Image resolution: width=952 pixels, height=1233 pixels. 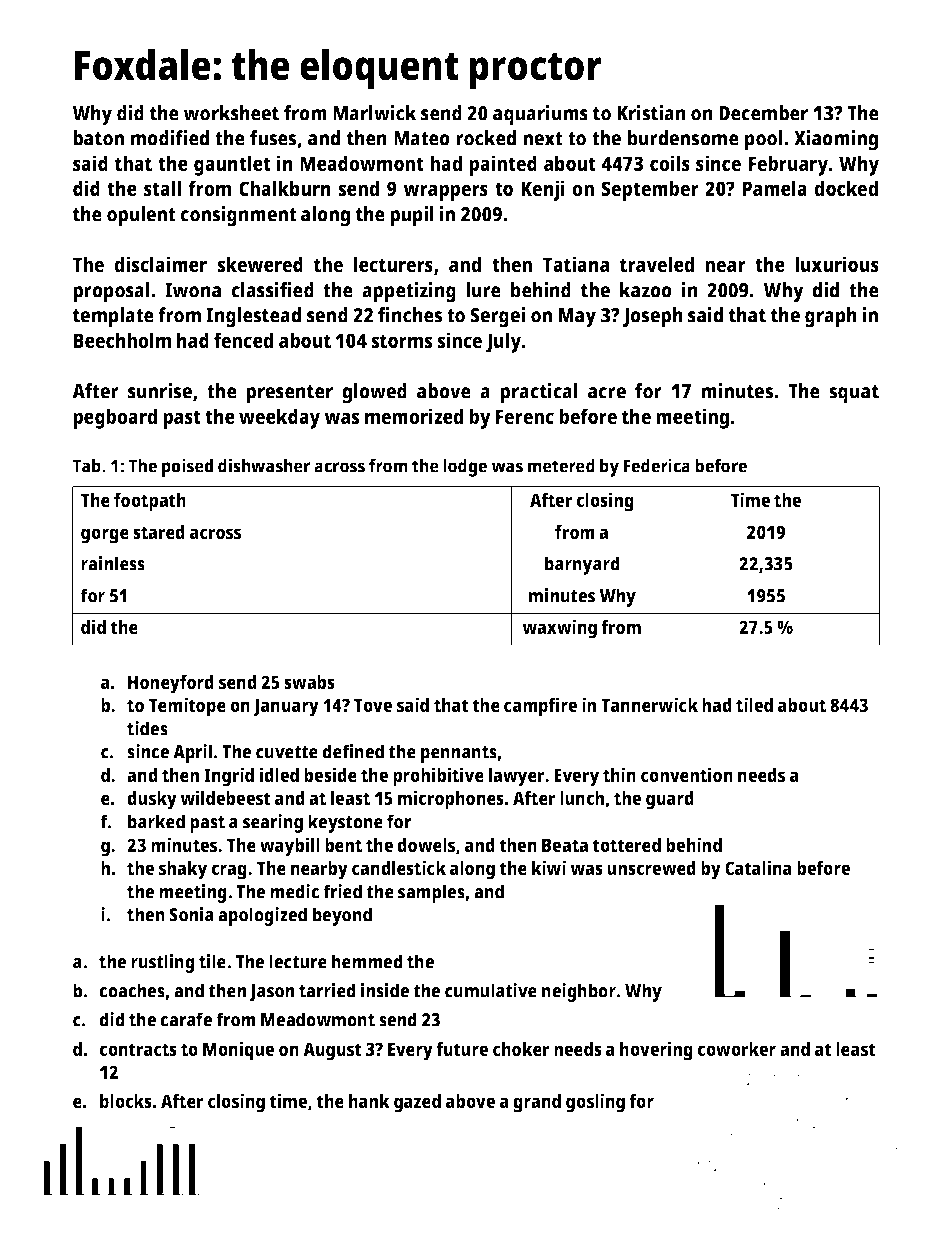 What do you see at coordinates (409, 292) in the page?
I see `appetizing` at bounding box center [409, 292].
